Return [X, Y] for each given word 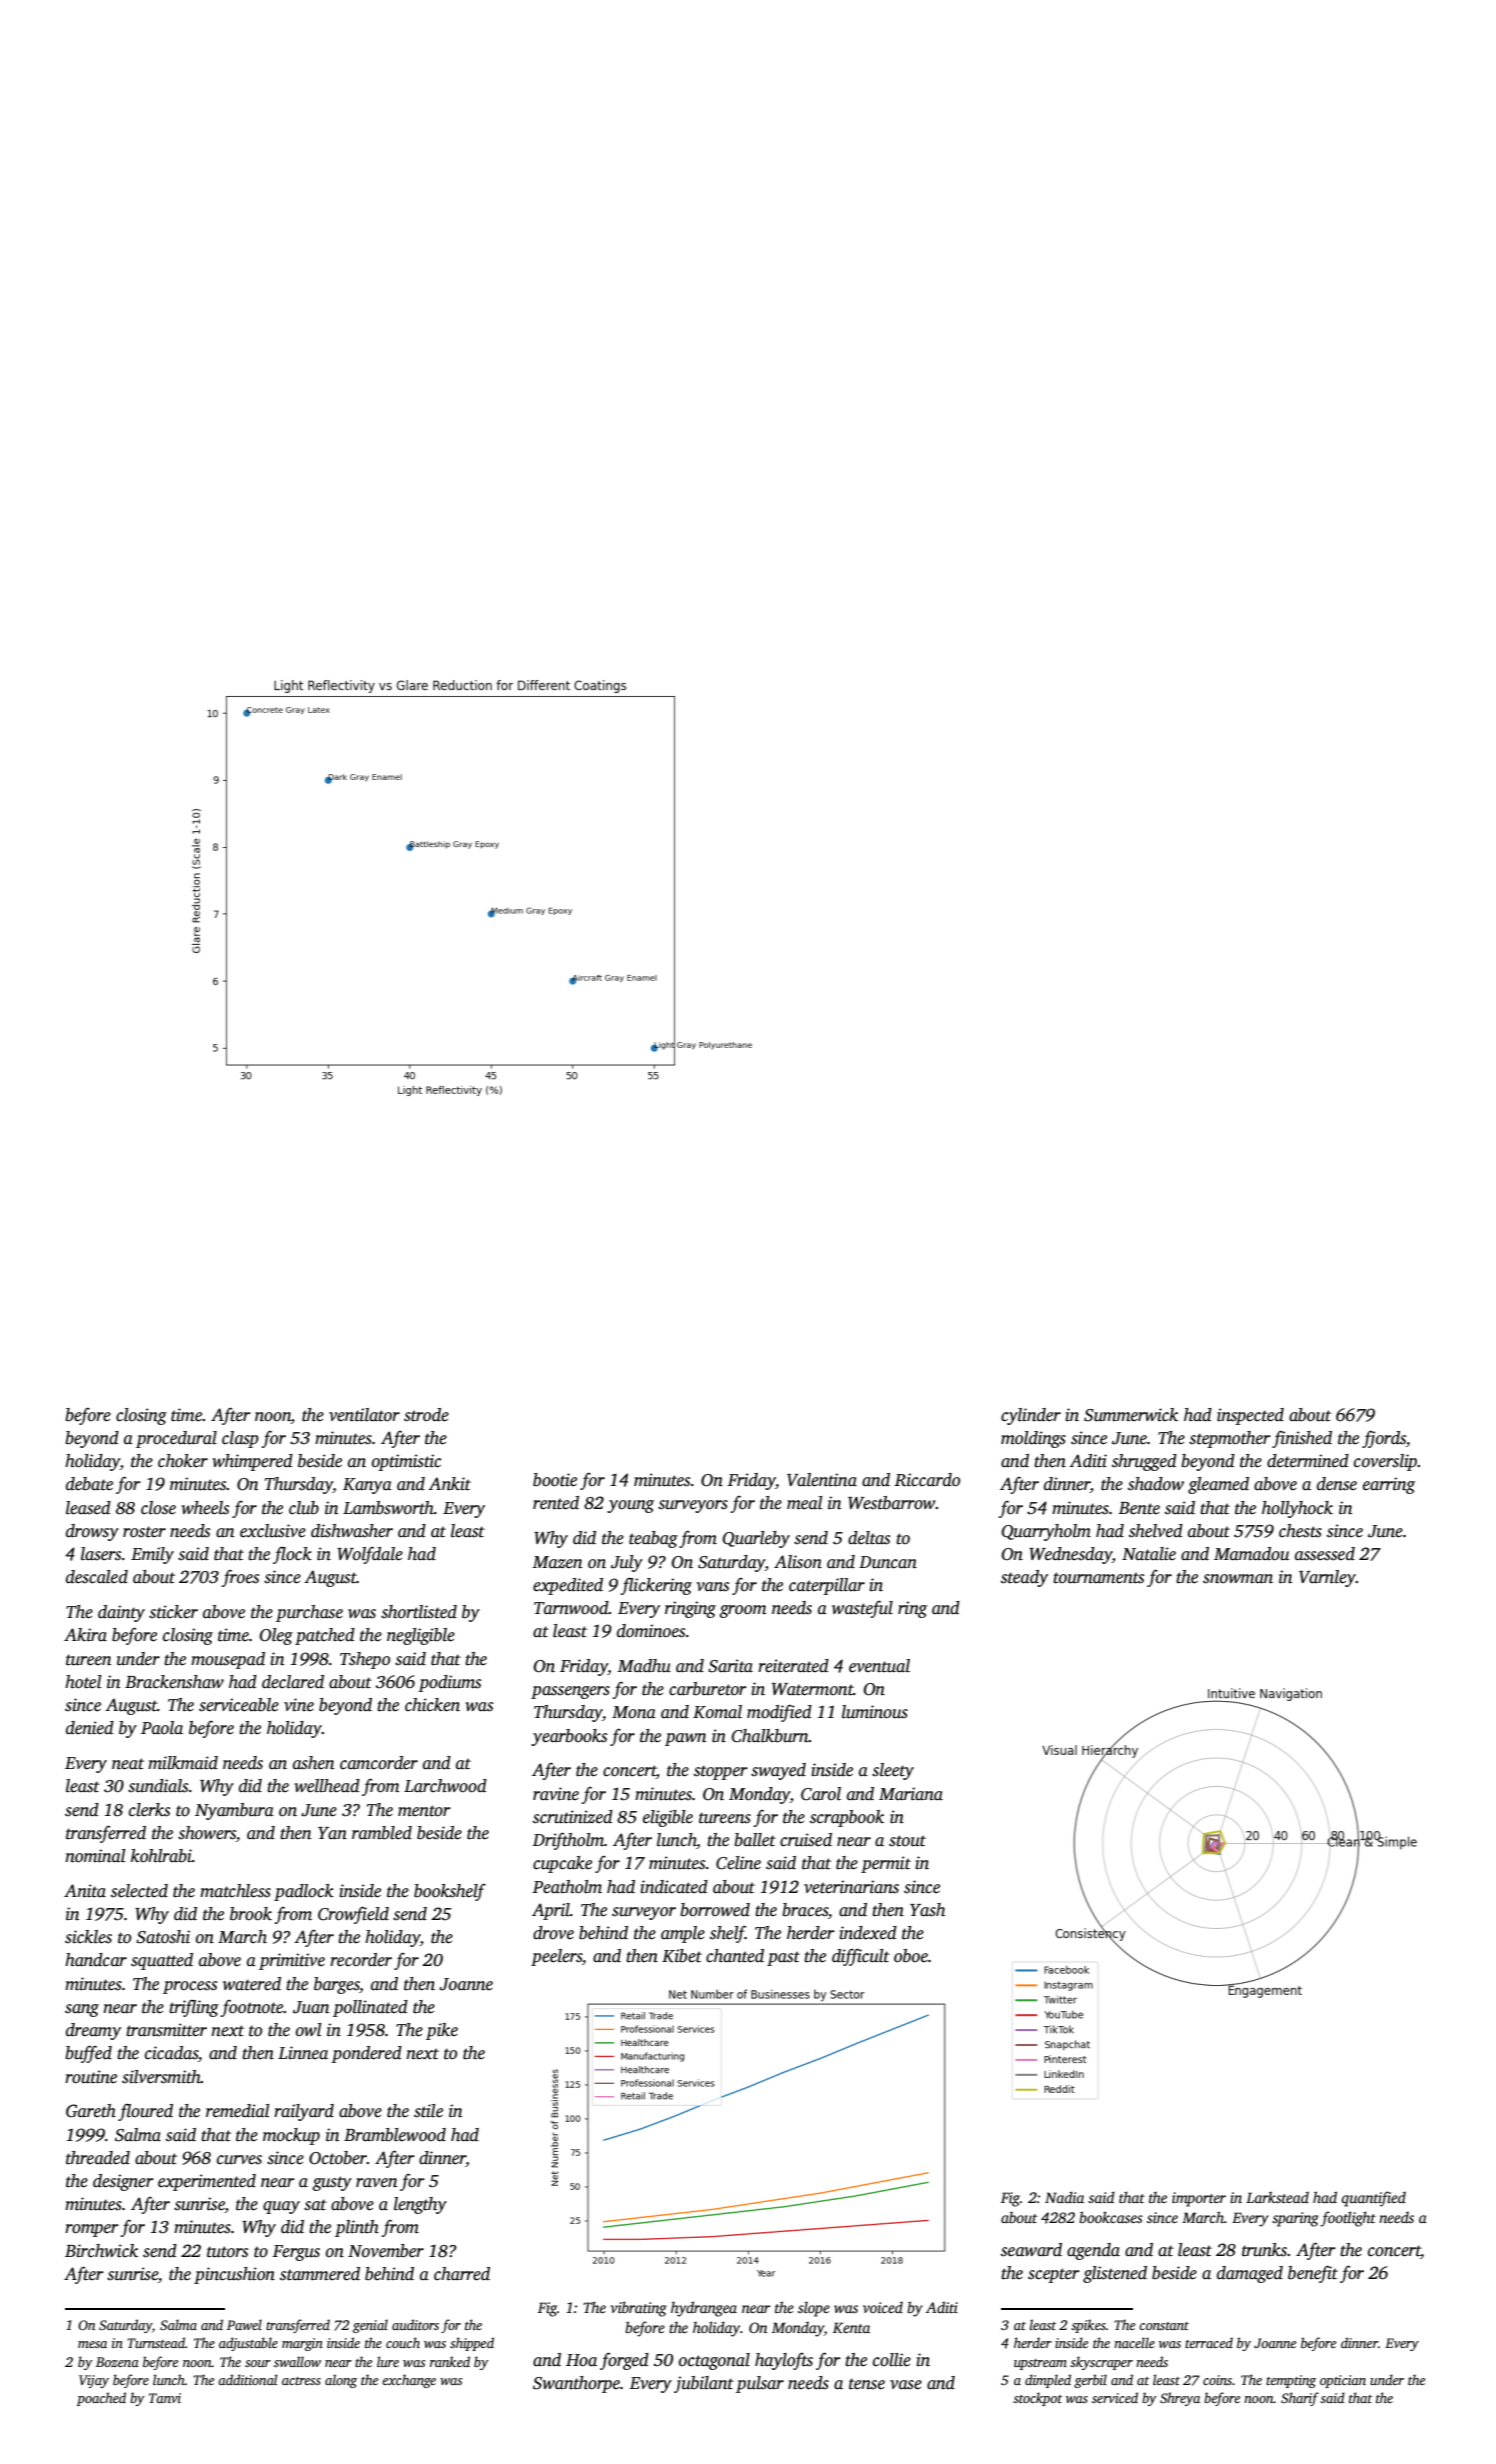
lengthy [420, 2205]
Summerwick [1131, 1415]
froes [240, 1578]
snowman [1238, 1579]
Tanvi [165, 2398]
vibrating [638, 2309]
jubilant [704, 2384]
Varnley [1327, 1578]
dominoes [651, 1631]
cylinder [1031, 1416]
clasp [240, 1439]
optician [1343, 2381]
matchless [235, 1891]
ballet [755, 1840]
